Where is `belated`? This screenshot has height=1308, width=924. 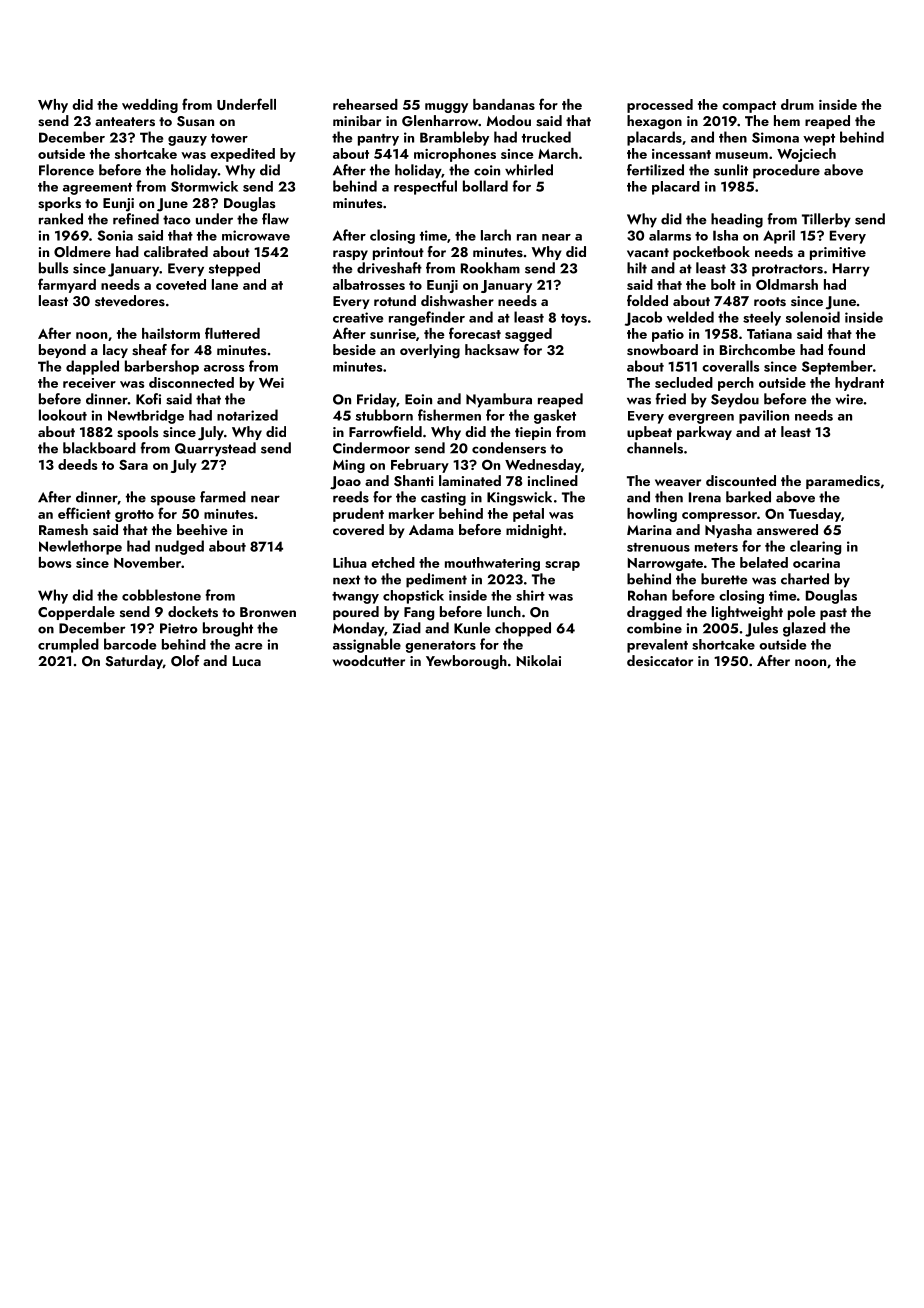
belated is located at coordinates (764, 562).
